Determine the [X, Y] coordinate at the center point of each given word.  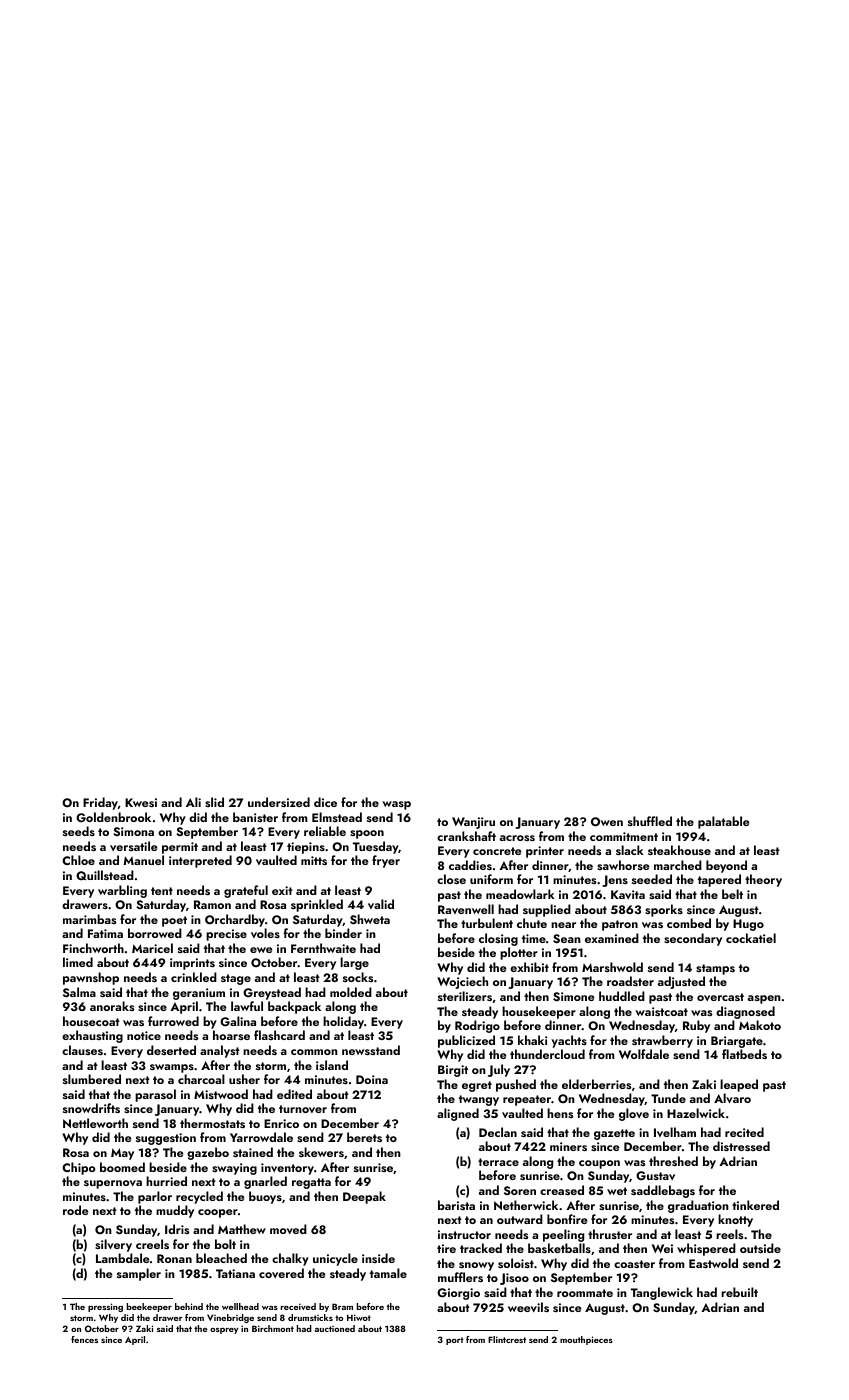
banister [255, 817]
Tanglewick [662, 1293]
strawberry [662, 1041]
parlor [155, 1197]
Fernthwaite [323, 948]
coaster [634, 1264]
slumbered [92, 1079]
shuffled [650, 821]
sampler [139, 1274]
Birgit [453, 1071]
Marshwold [612, 967]
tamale [388, 1273]
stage [236, 979]
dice [325, 802]
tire [446, 1248]
